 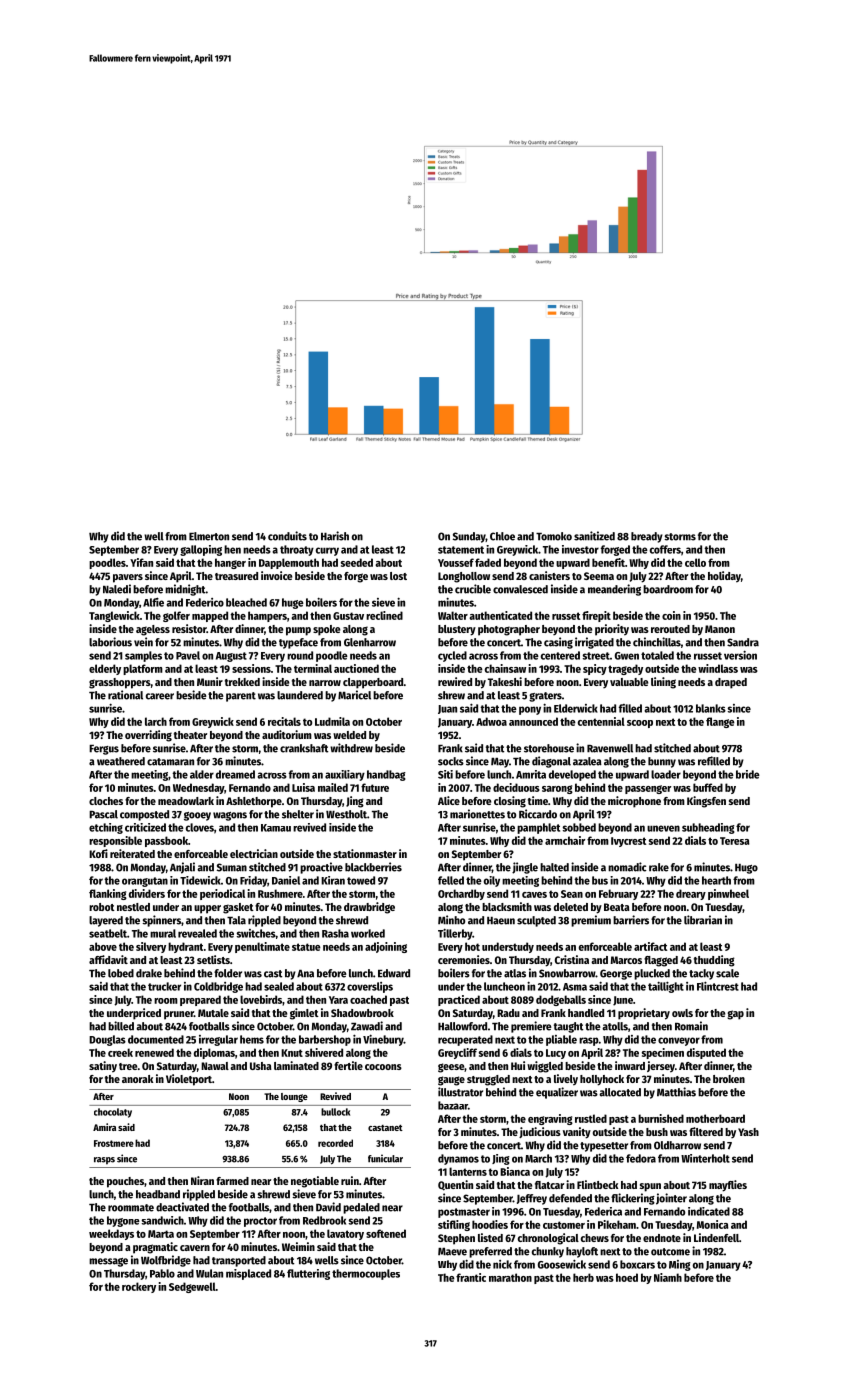 What do you see at coordinates (188, 655) in the screenshot?
I see `Pavel` at bounding box center [188, 655].
